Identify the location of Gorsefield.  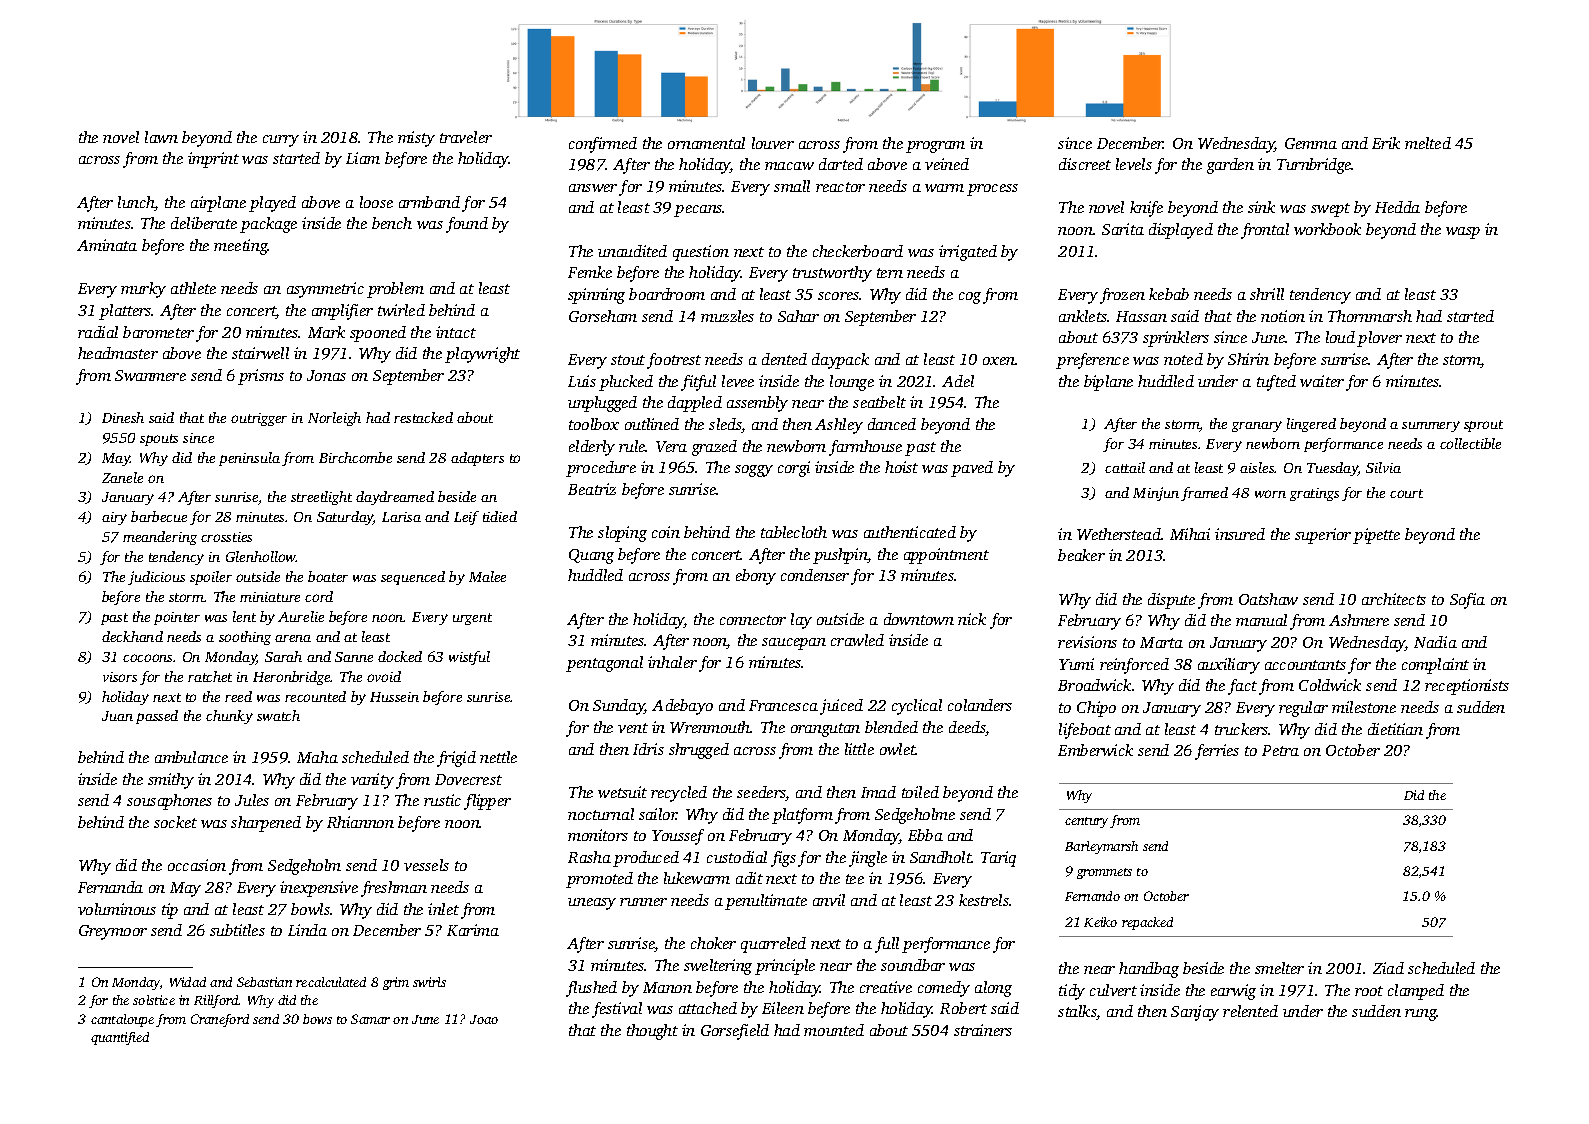
(735, 1032).
